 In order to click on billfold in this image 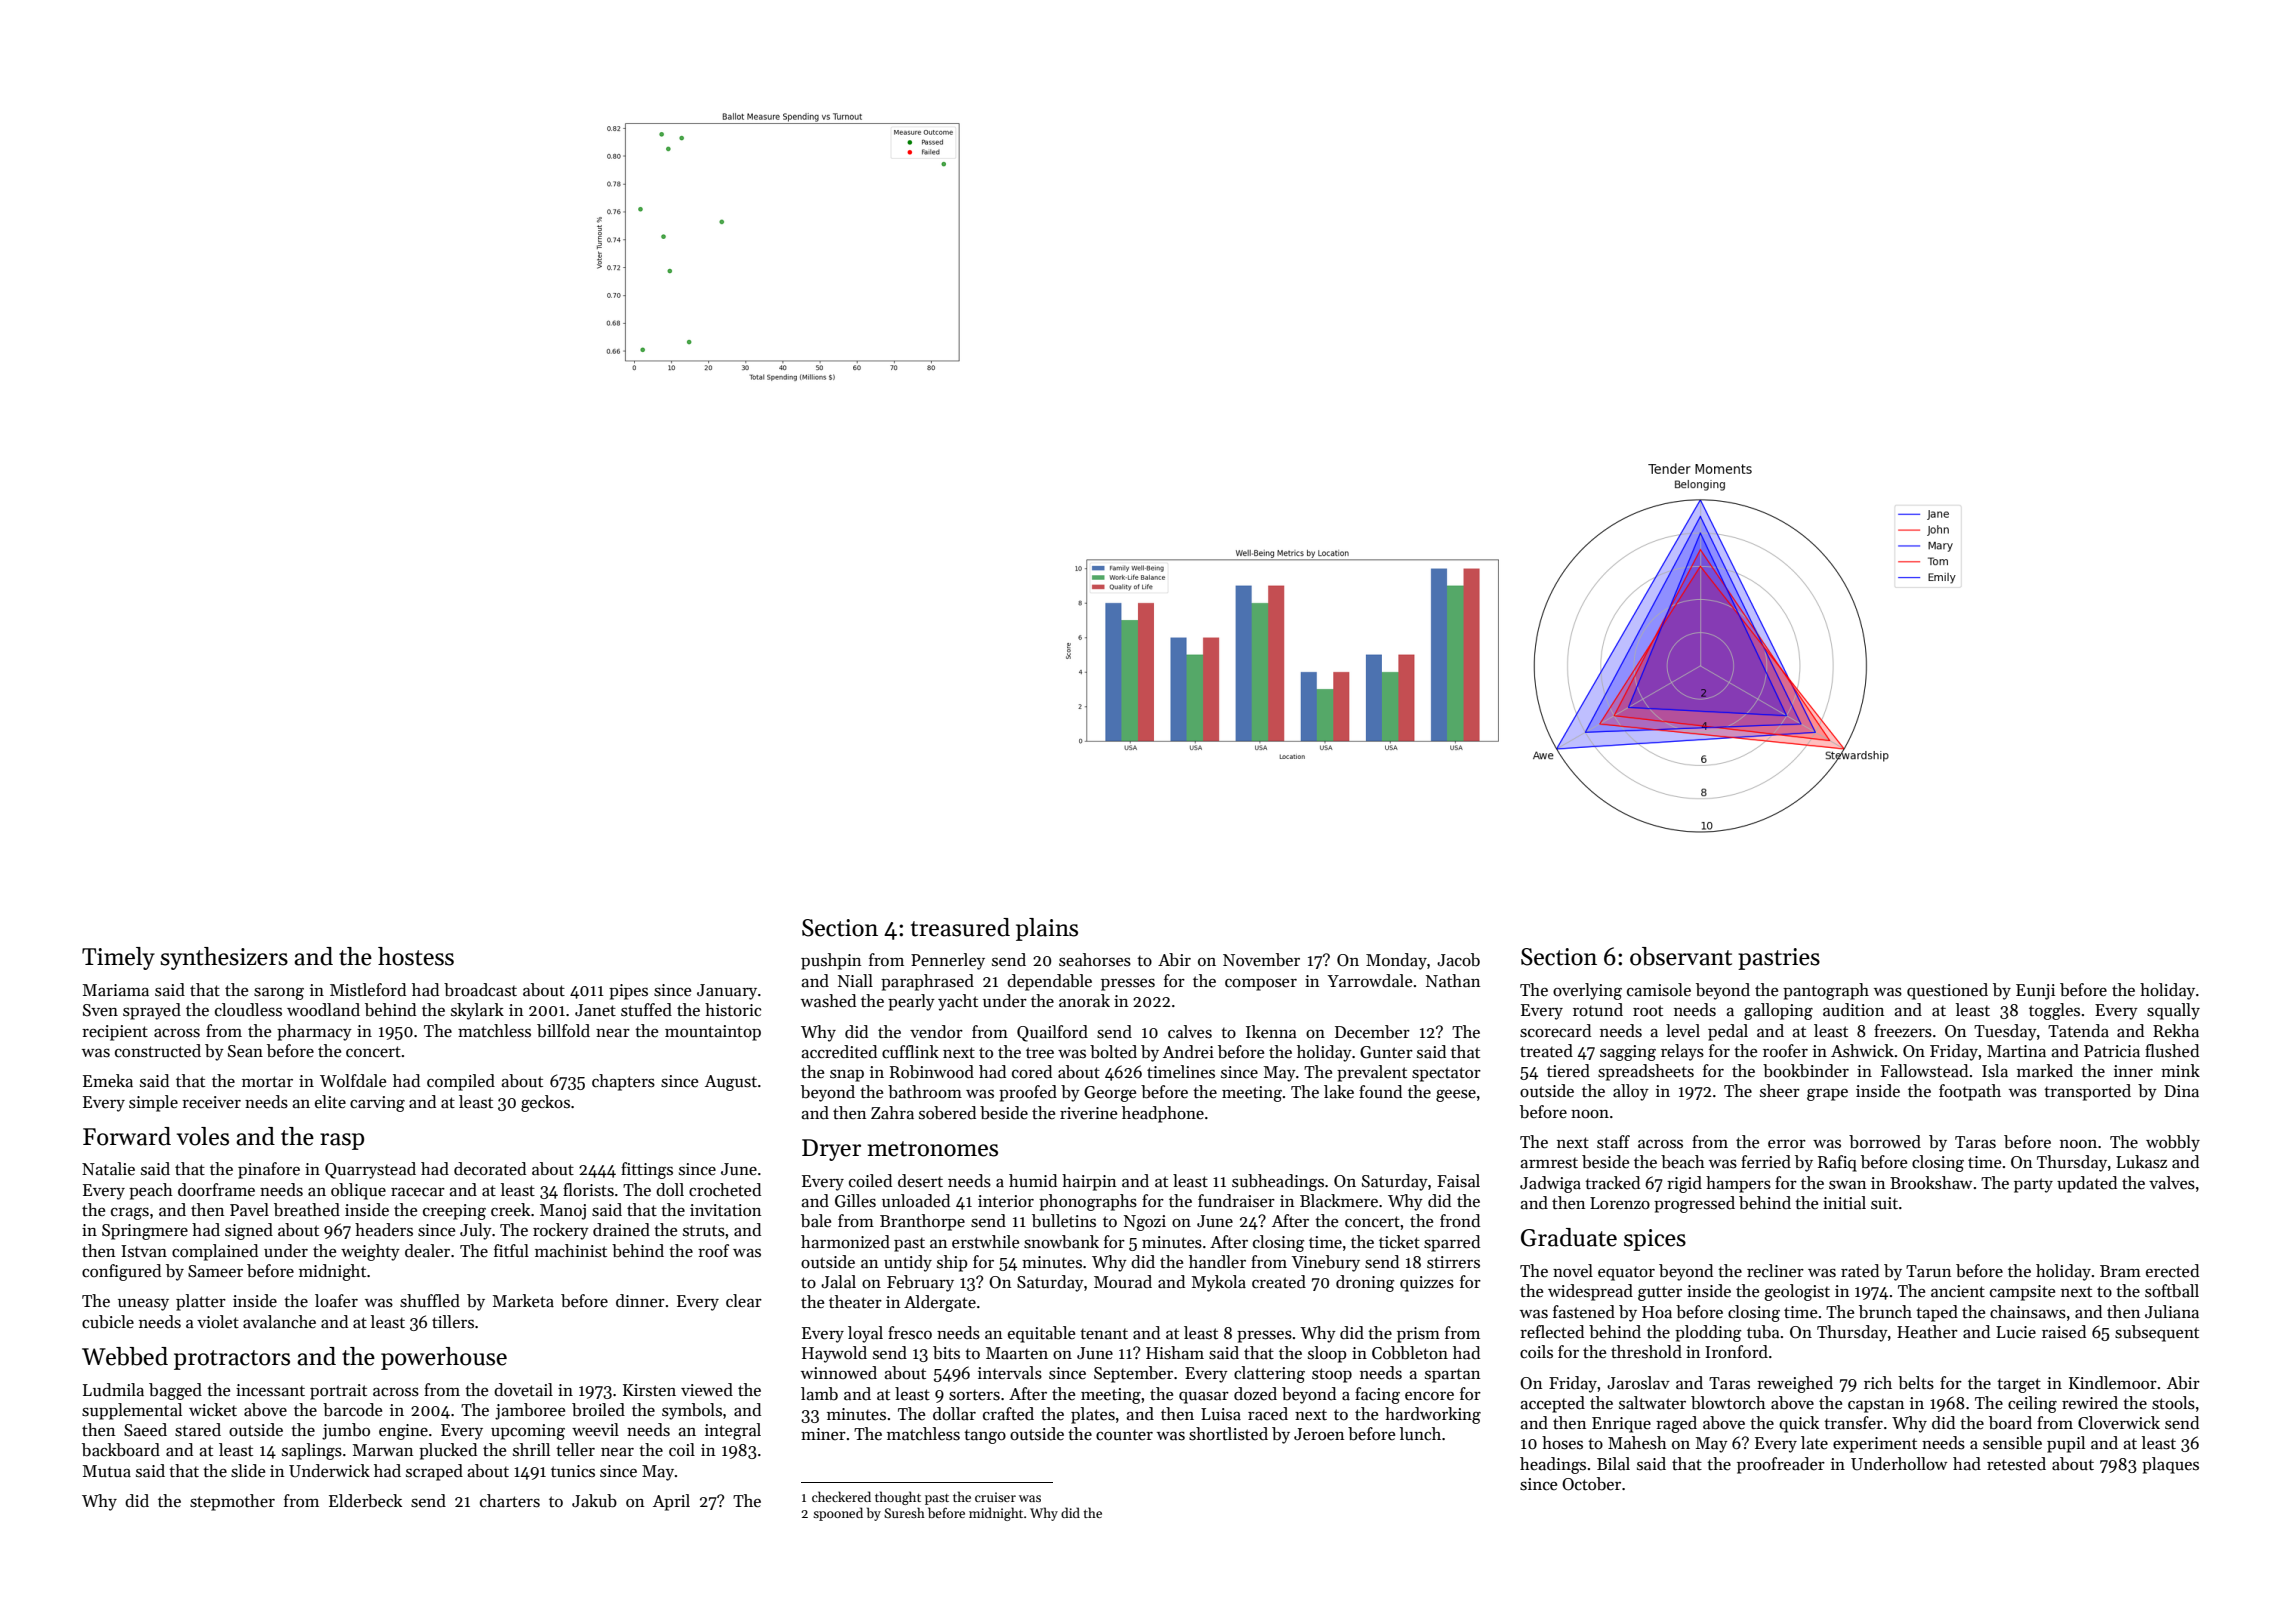, I will do `click(563, 1031)`.
